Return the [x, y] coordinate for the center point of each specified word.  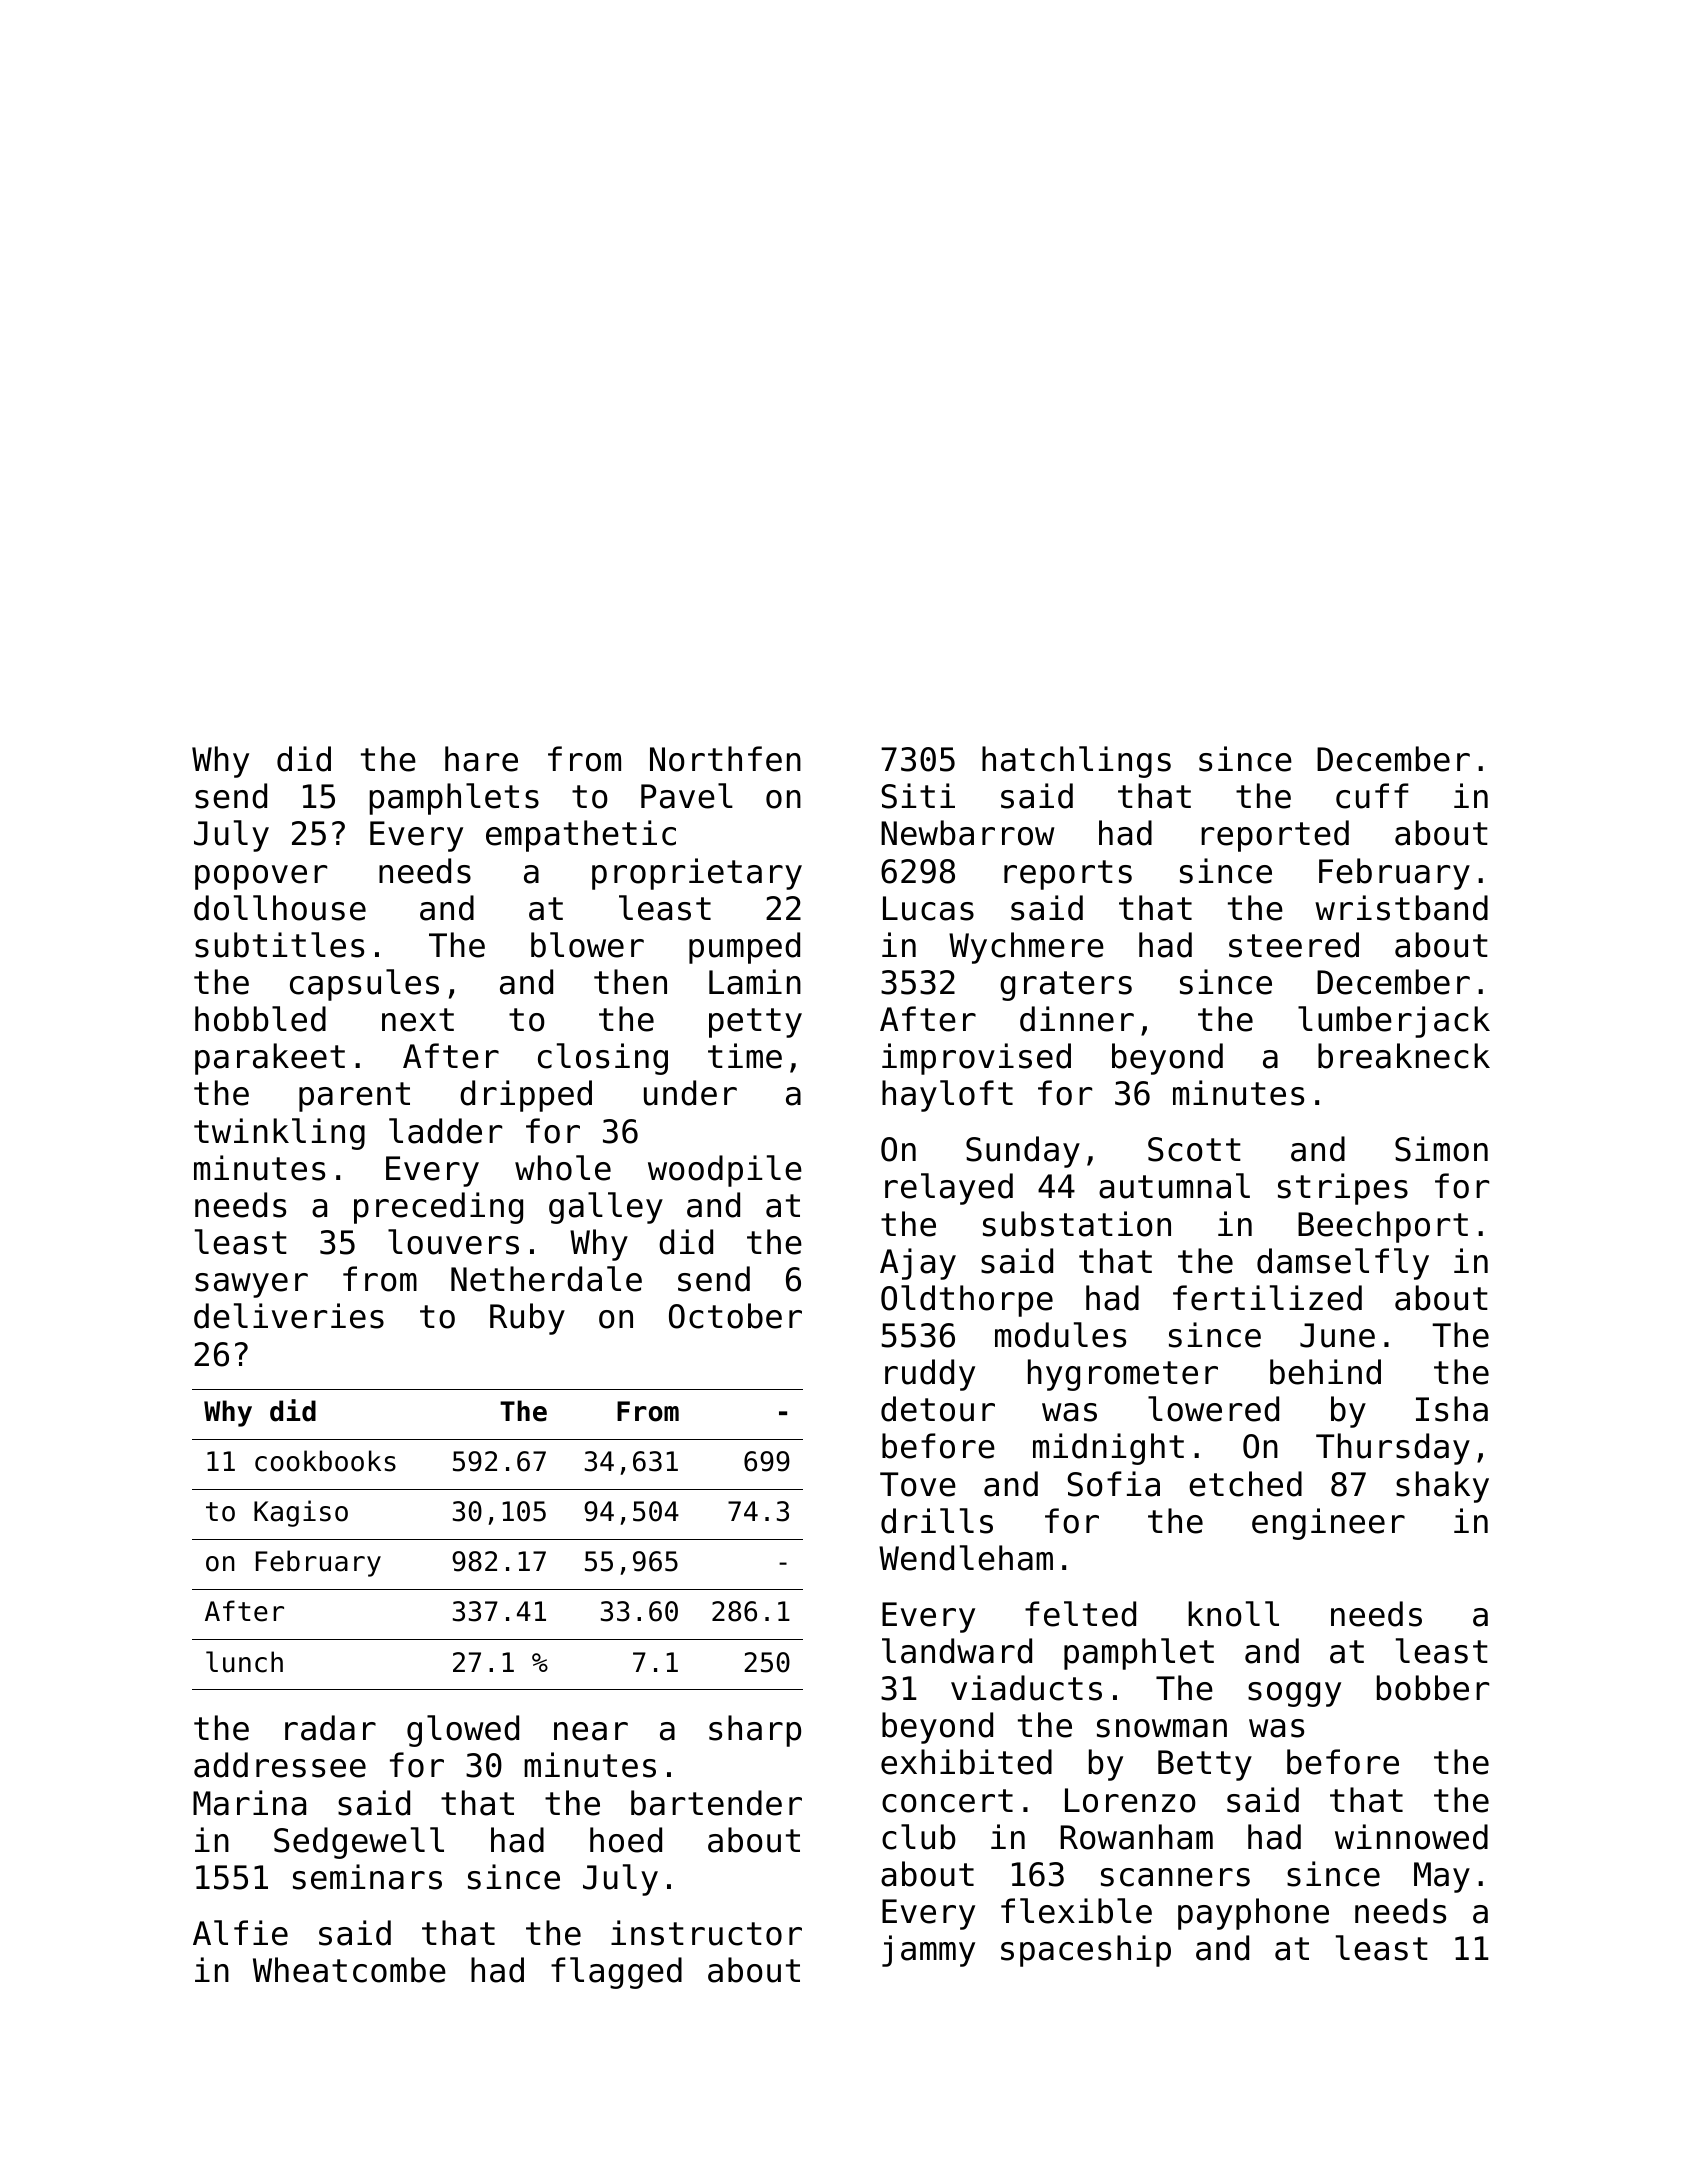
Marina [249, 1803]
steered [1294, 945]
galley [606, 1208]
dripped [526, 1096]
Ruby [527, 1319]
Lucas [928, 908]
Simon [1441, 1149]
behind [1325, 1372]
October [735, 1316]
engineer [1328, 1524]
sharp [755, 1731]
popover [261, 877]
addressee [280, 1765]
